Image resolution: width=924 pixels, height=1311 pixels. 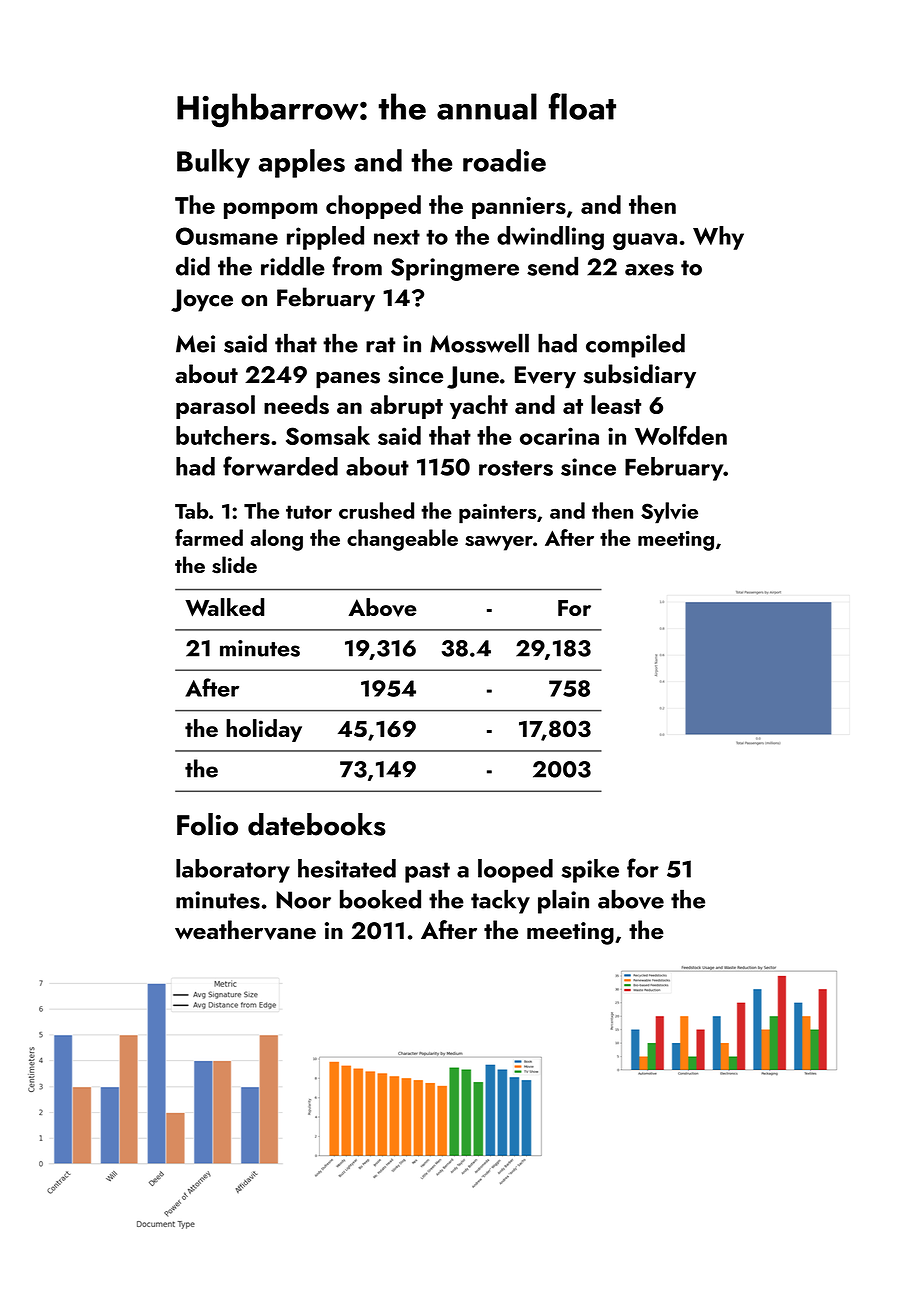 I want to click on Walked, so click(x=224, y=607).
